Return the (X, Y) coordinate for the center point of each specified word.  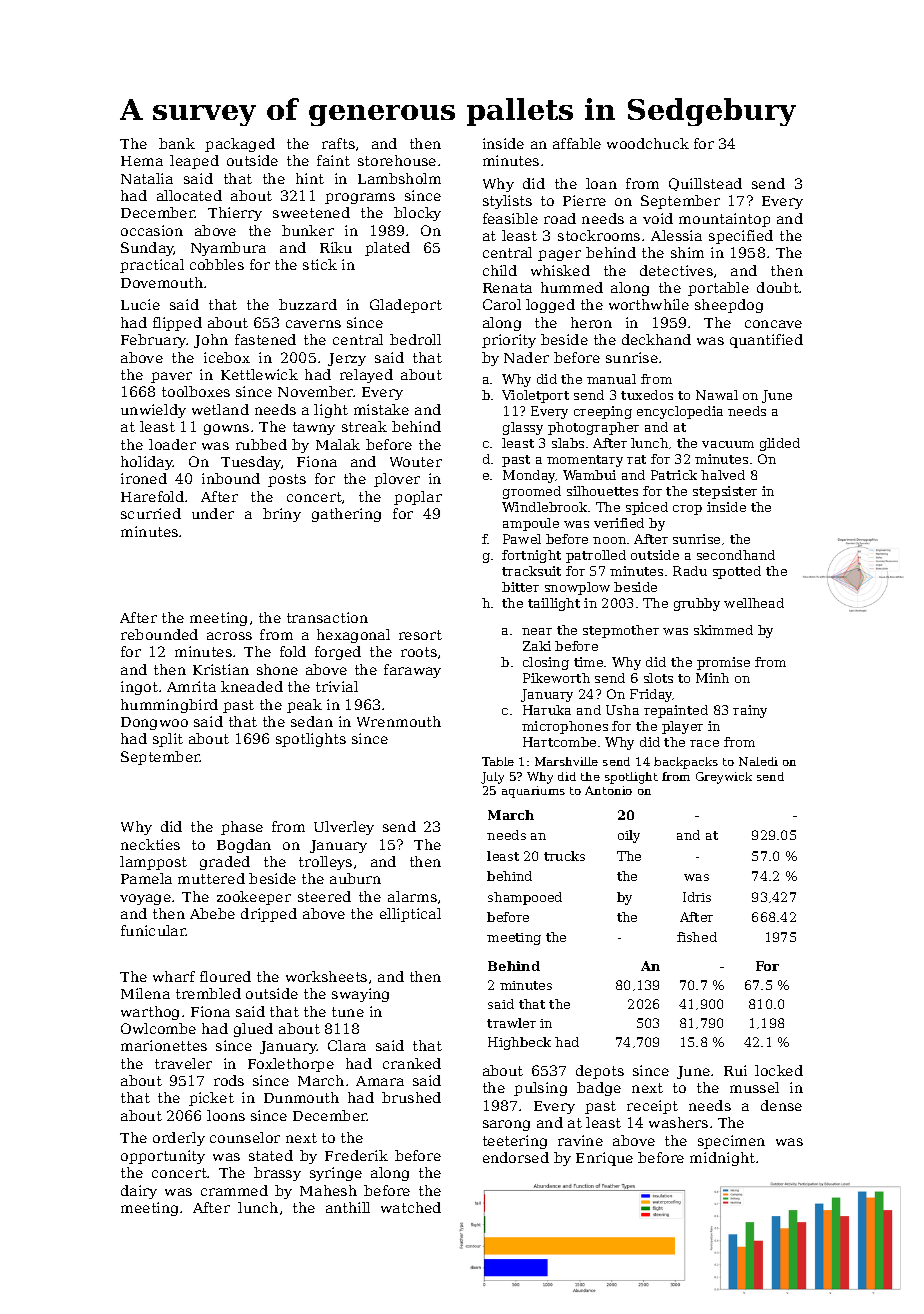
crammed (234, 1190)
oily (629, 836)
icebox (227, 357)
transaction (327, 617)
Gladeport (406, 306)
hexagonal (353, 636)
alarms (412, 896)
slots (658, 678)
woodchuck (648, 143)
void (658, 218)
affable (577, 143)
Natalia (147, 178)
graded (225, 863)
